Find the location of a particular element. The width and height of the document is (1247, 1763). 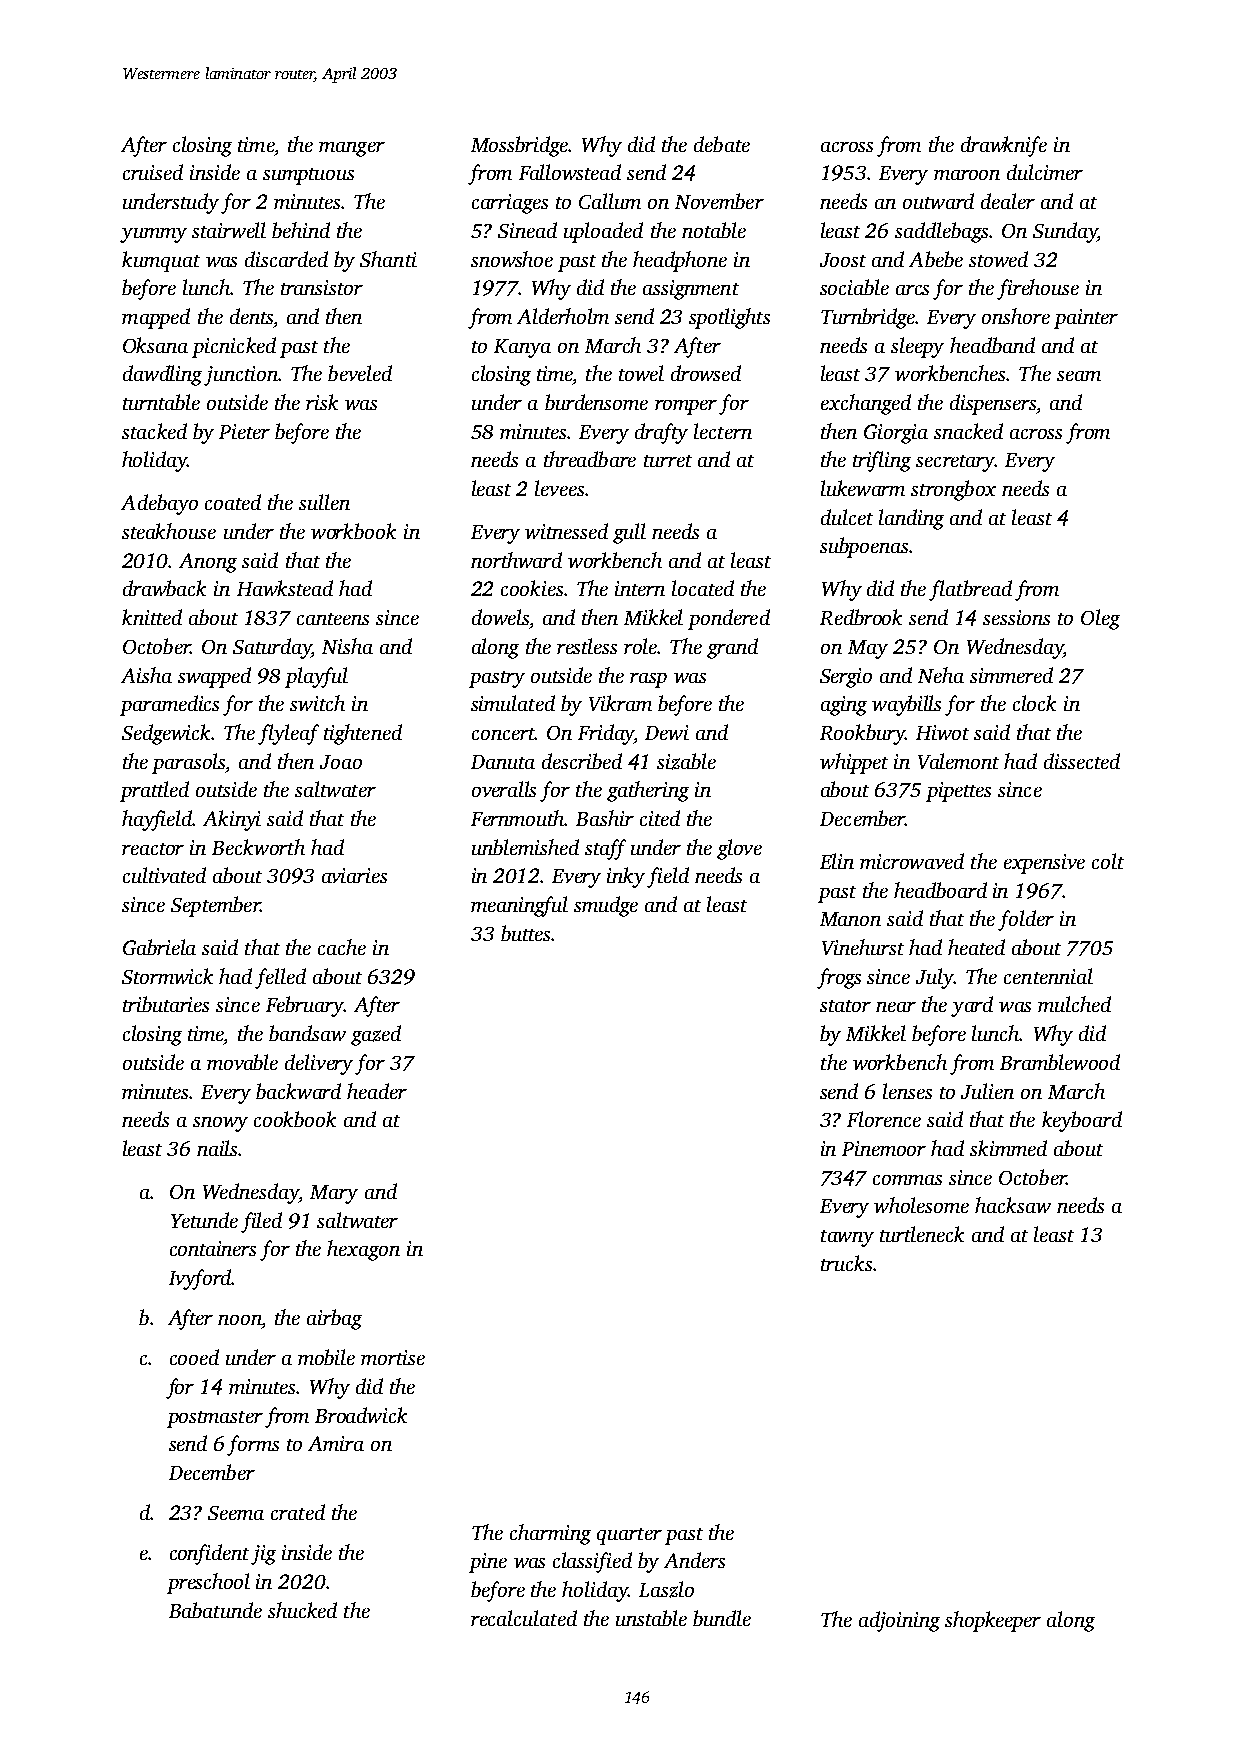

shopkeeper is located at coordinates (993, 1621).
